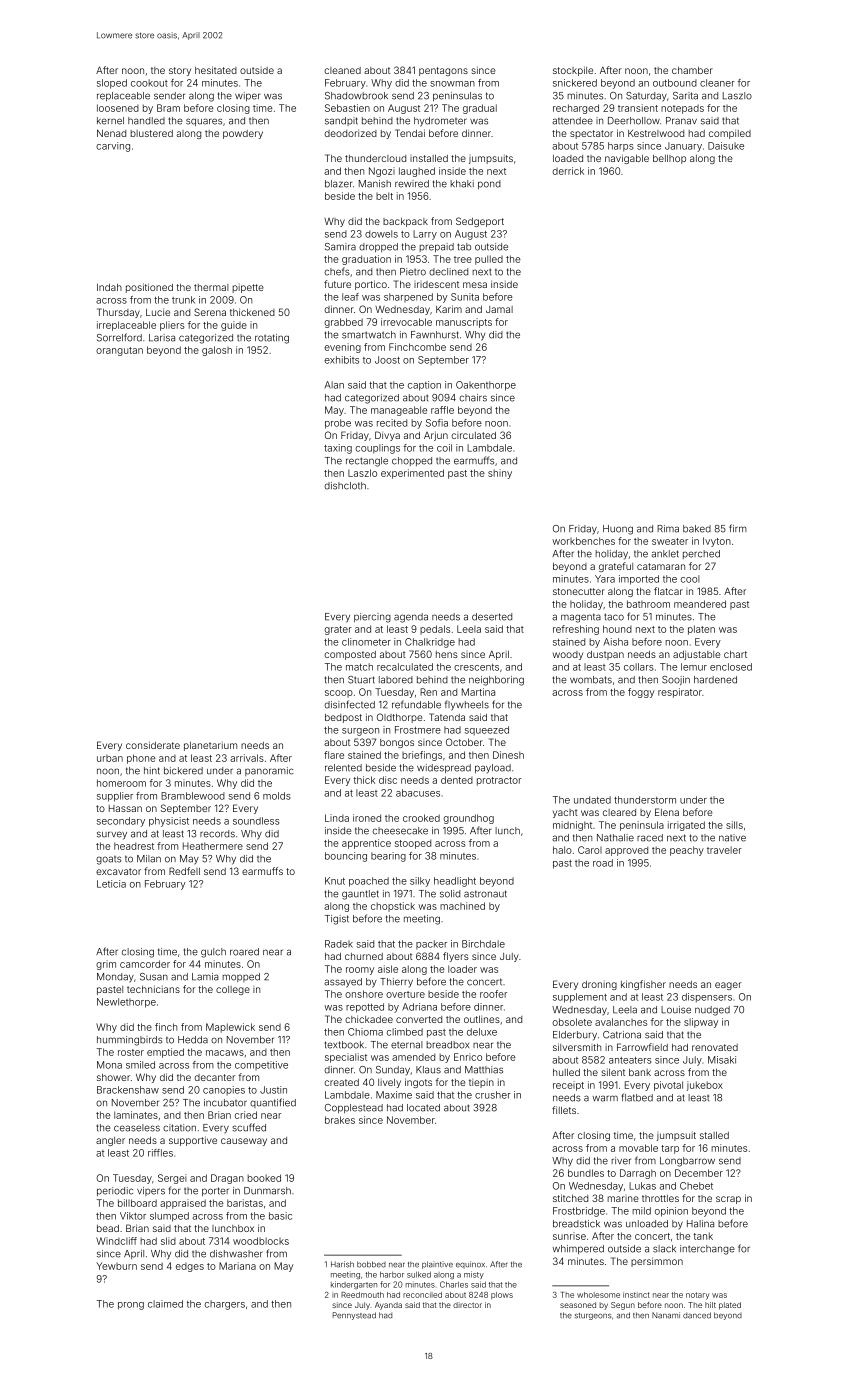 This screenshot has height=1400, width=849. What do you see at coordinates (687, 851) in the screenshot?
I see `peachy` at bounding box center [687, 851].
